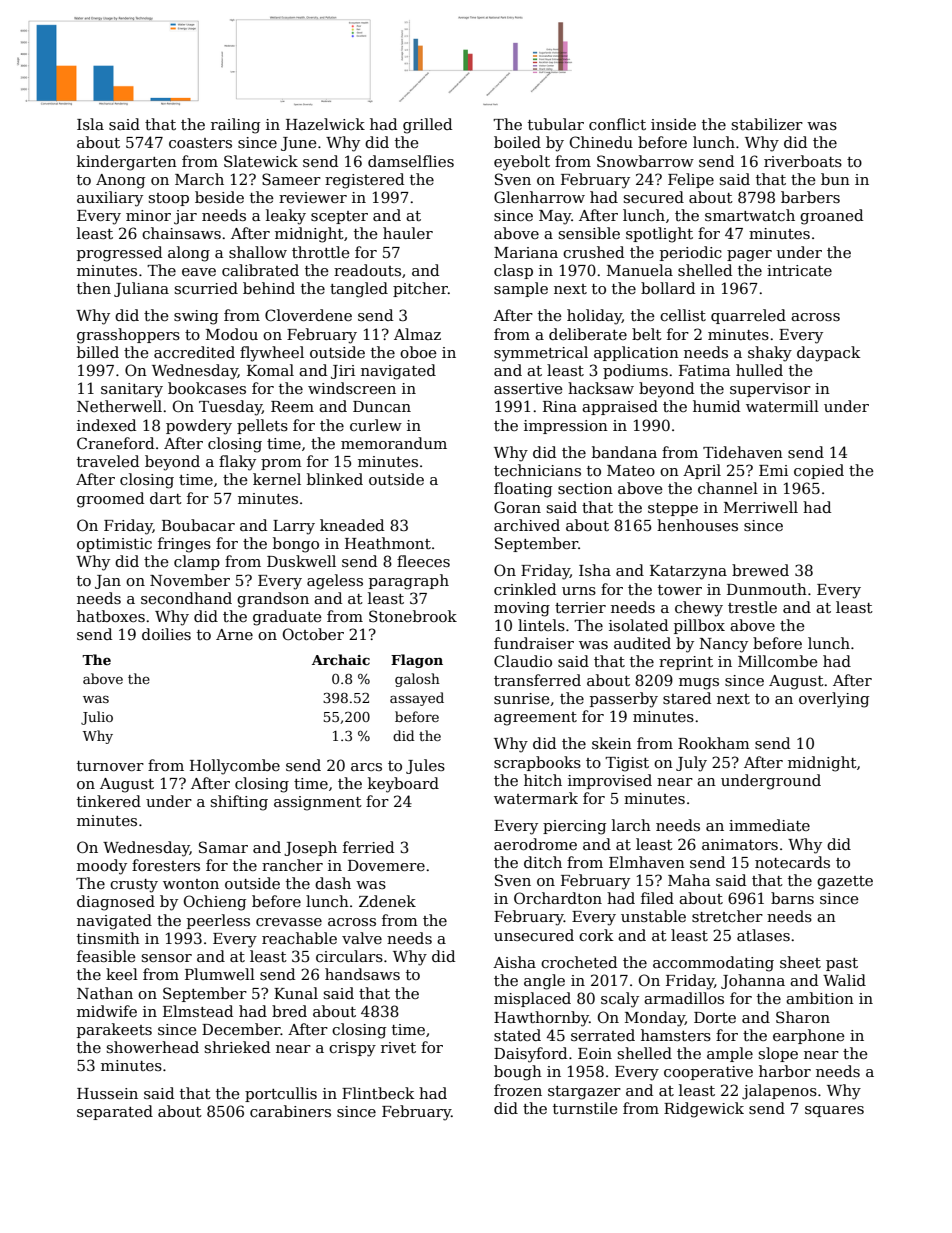 This document has height=1233, width=952. I want to click on overlying, so click(834, 700).
